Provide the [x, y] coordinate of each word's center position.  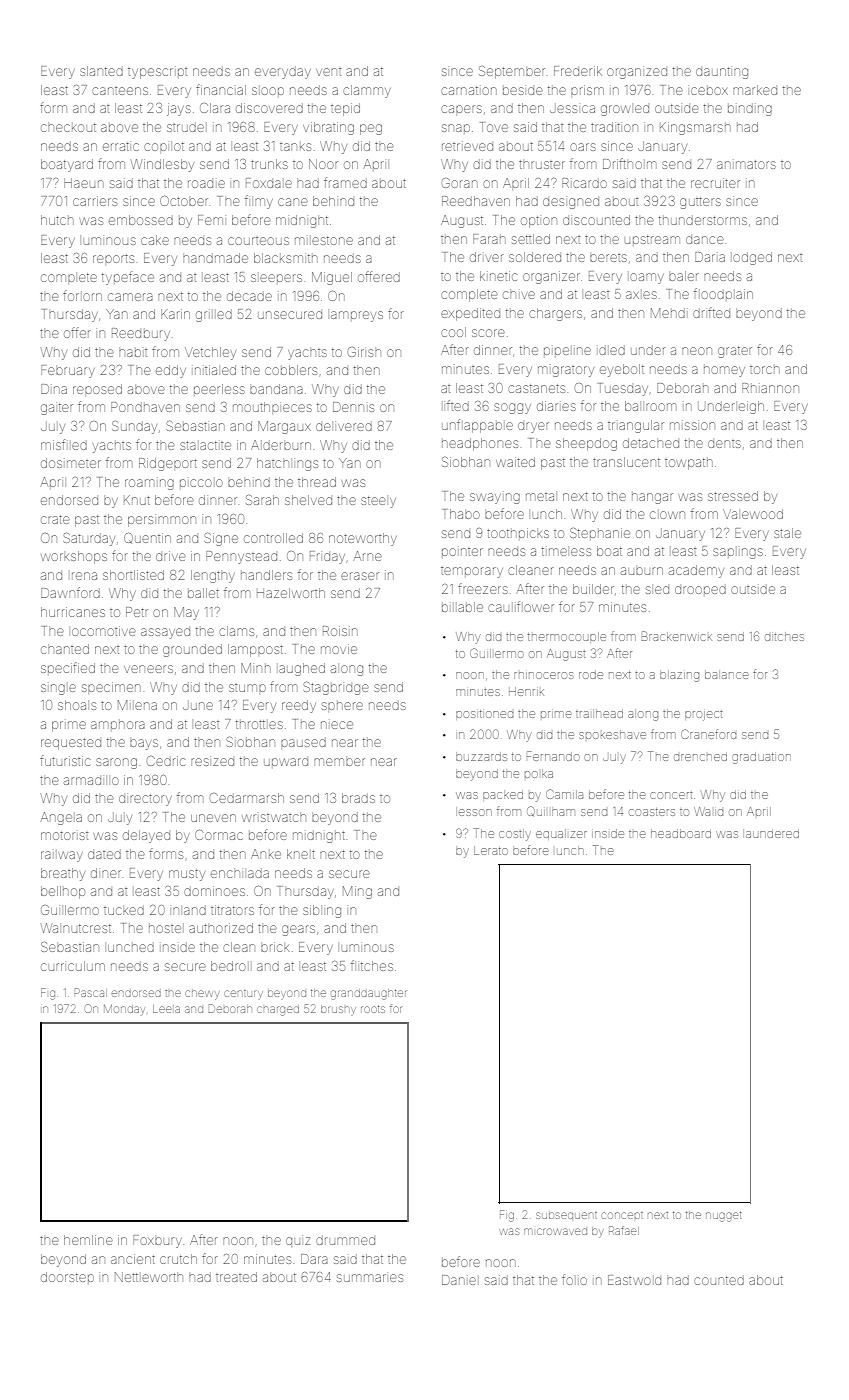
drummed [345, 1240]
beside [523, 91]
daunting [722, 73]
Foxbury [157, 1241]
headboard [681, 833]
